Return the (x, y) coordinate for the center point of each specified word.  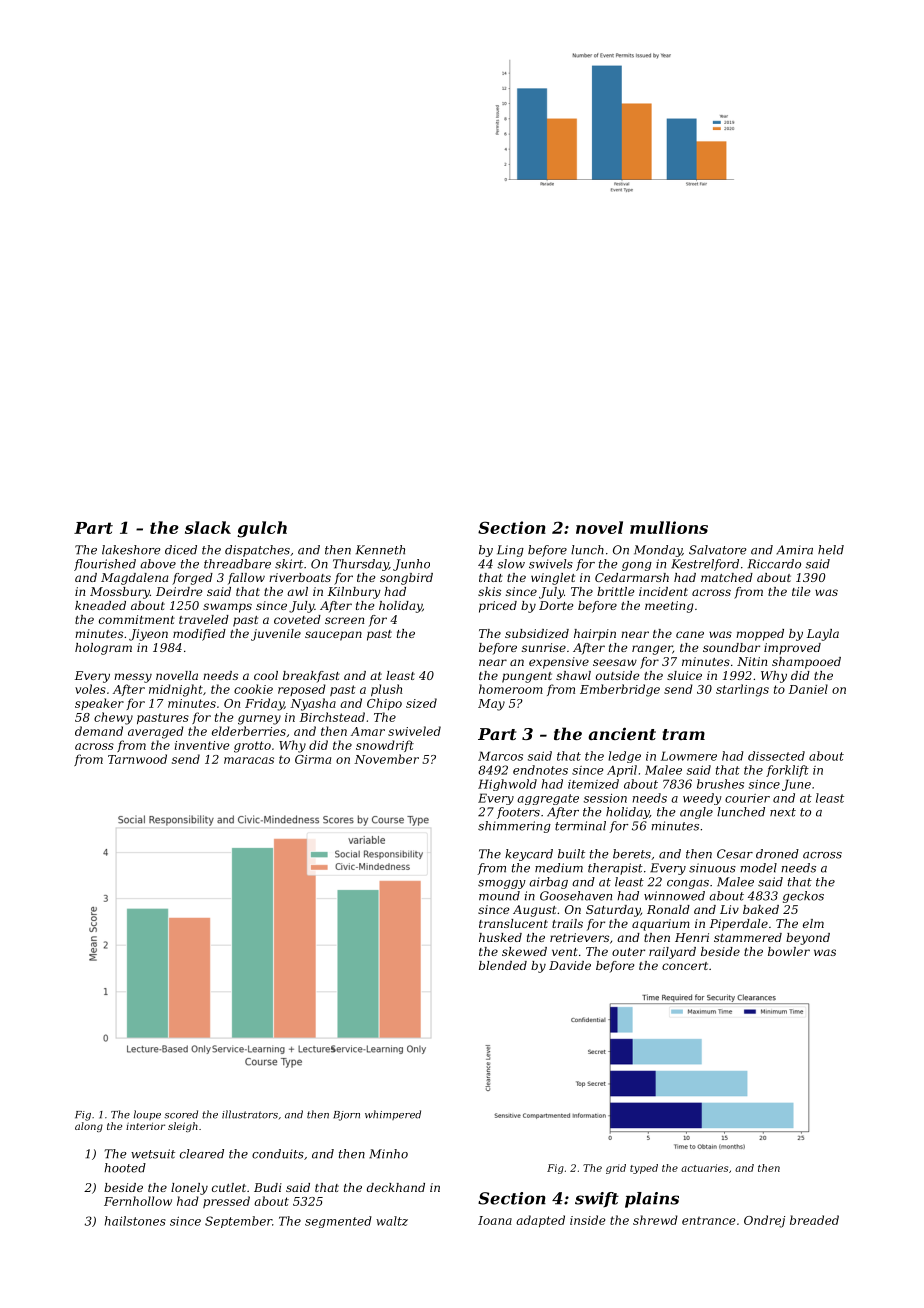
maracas (249, 760)
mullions (669, 527)
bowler (789, 951)
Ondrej (764, 1221)
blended (503, 965)
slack (208, 527)
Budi (268, 1187)
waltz (392, 1221)
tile (801, 591)
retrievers (579, 937)
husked (500, 937)
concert (685, 966)
